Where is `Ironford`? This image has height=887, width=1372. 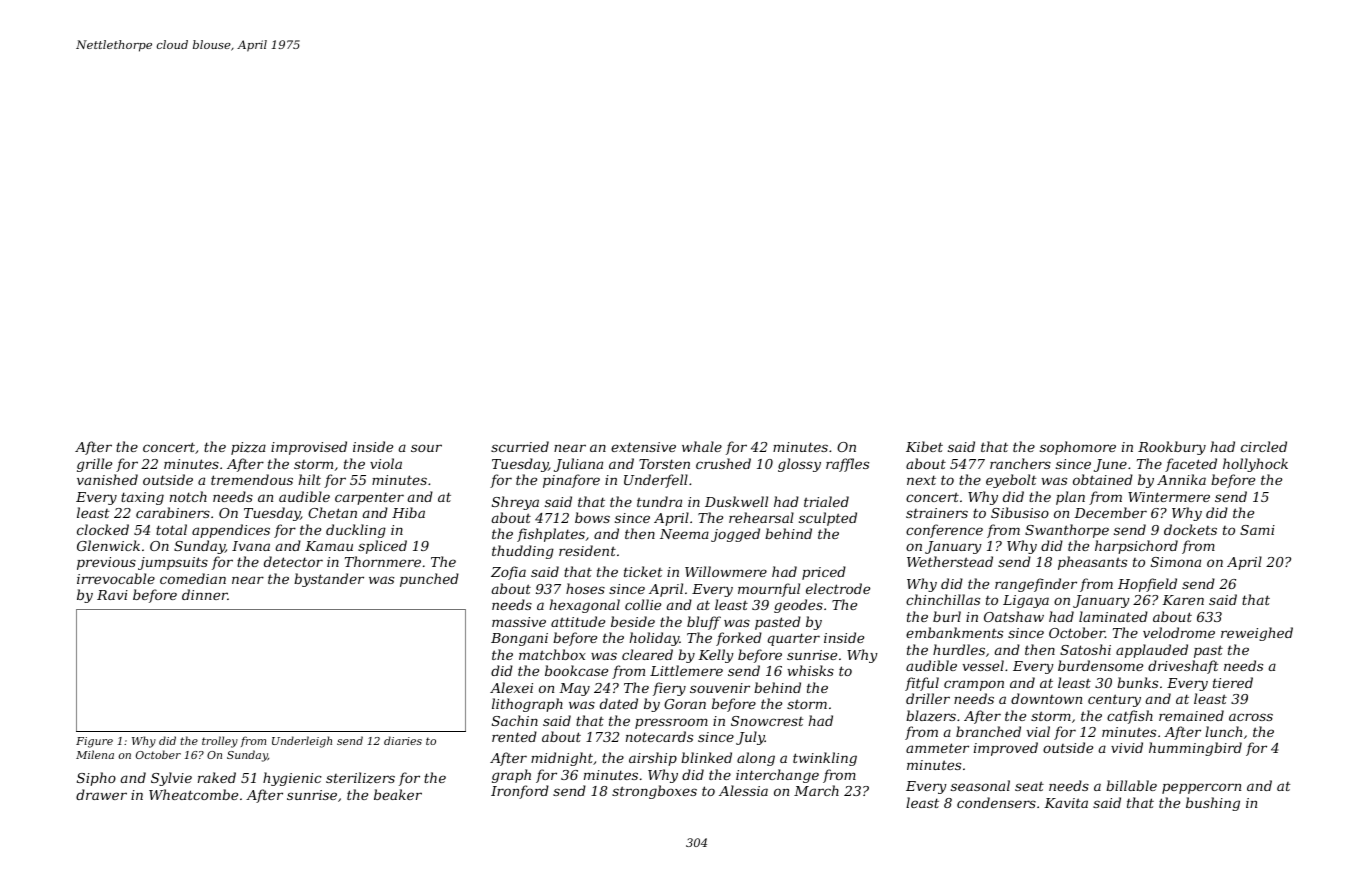
Ironford is located at coordinates (520, 792).
